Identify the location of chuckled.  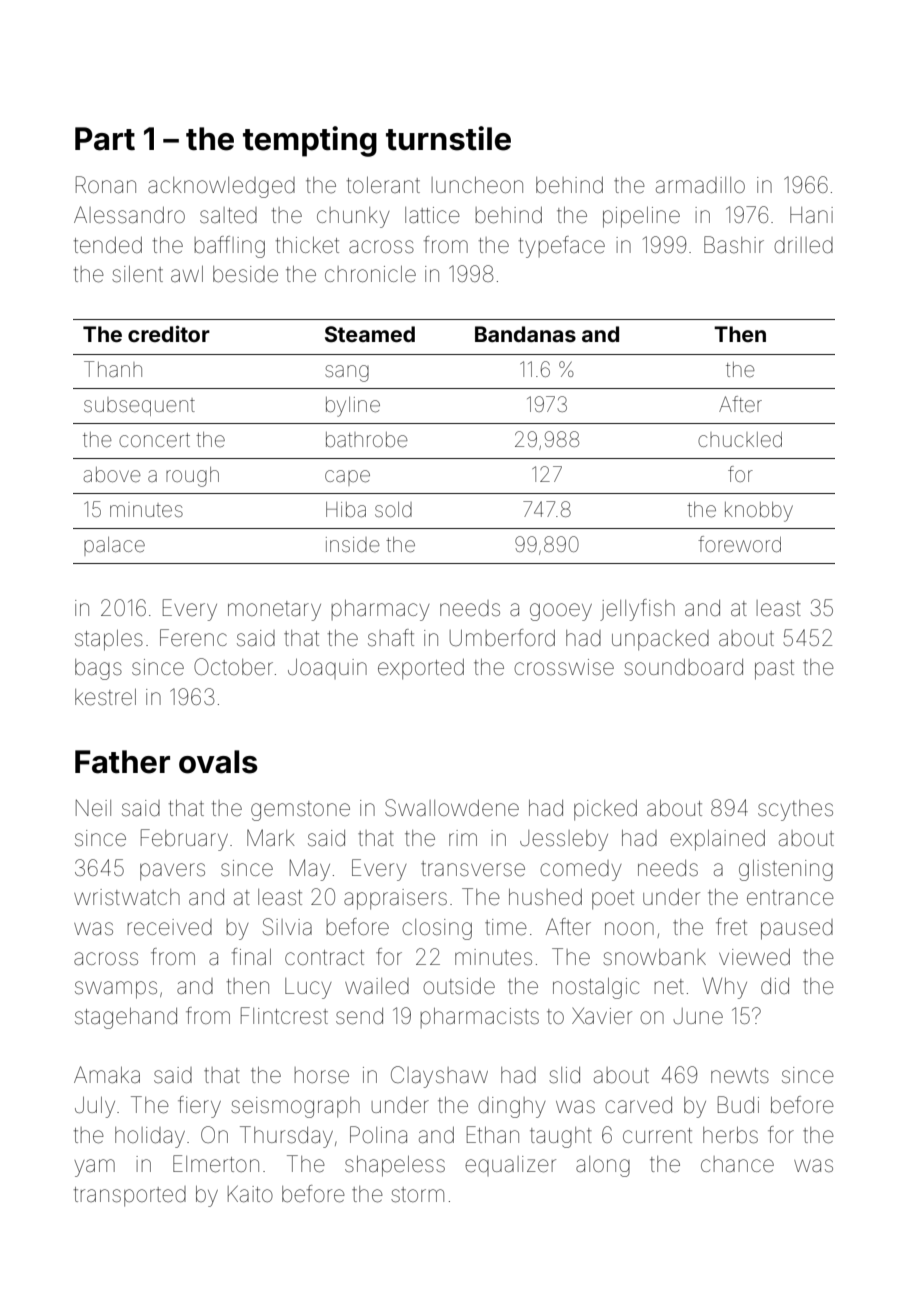
(740, 439).
